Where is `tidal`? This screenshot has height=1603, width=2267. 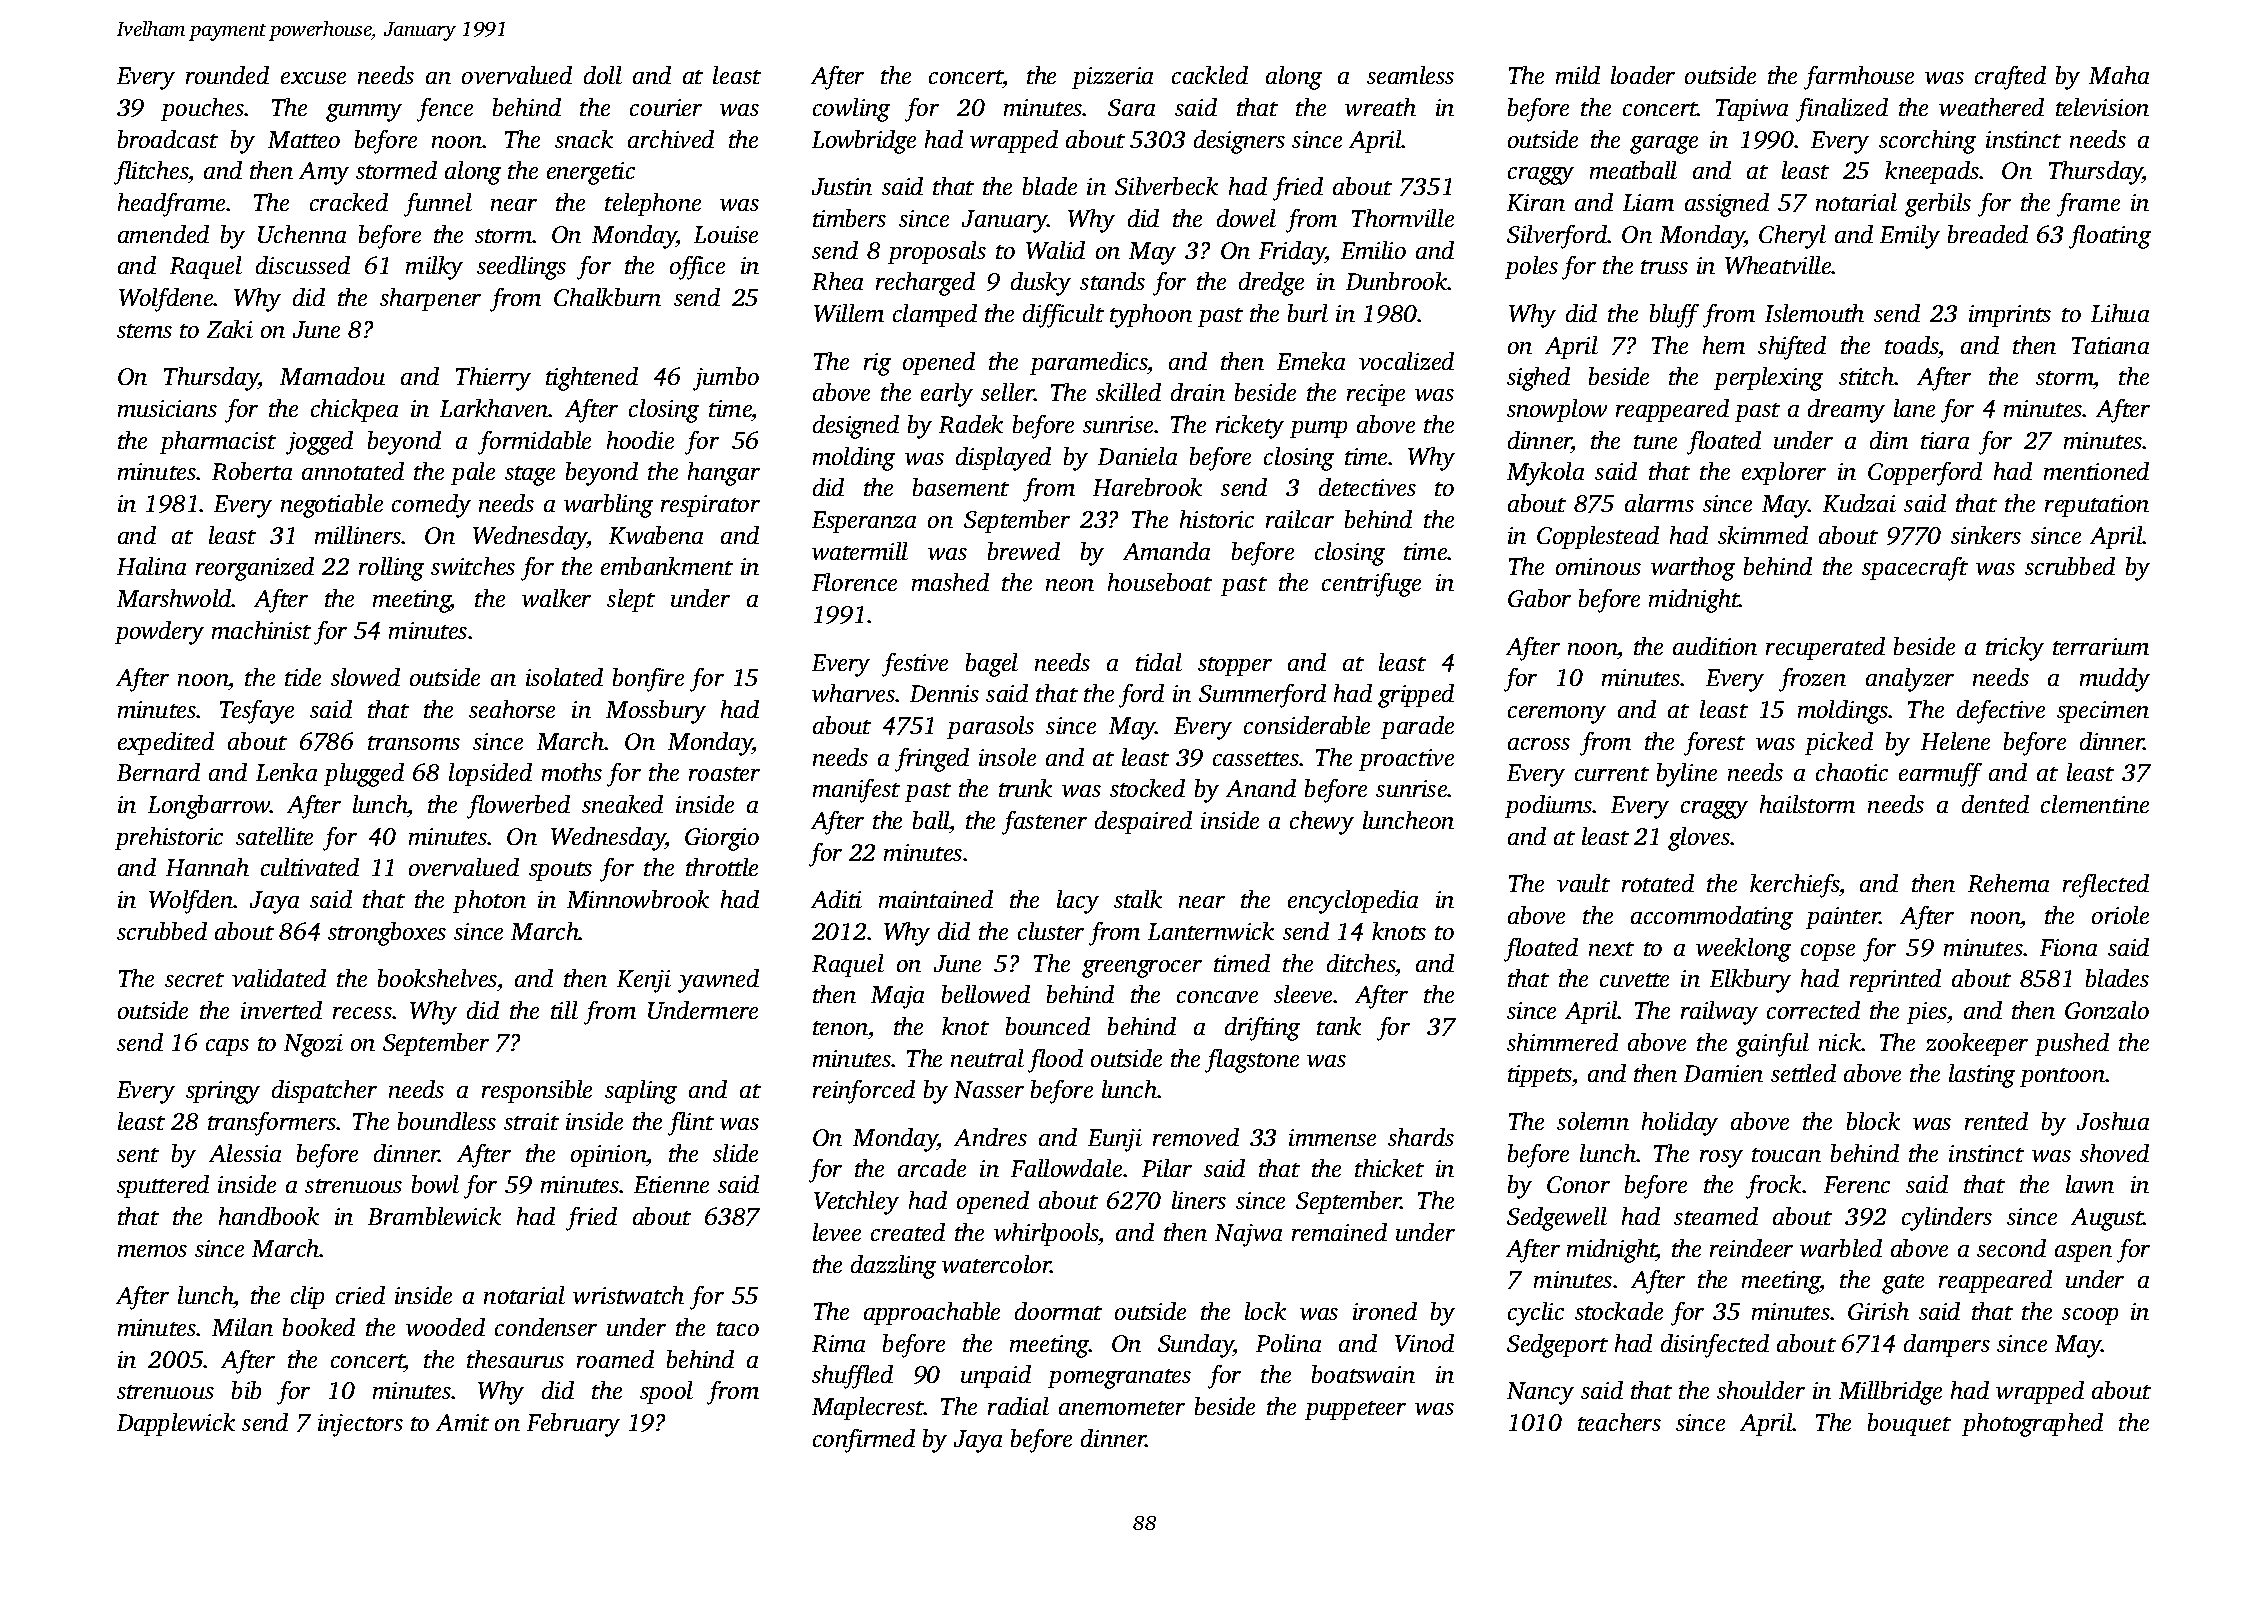 tidal is located at coordinates (1159, 662).
